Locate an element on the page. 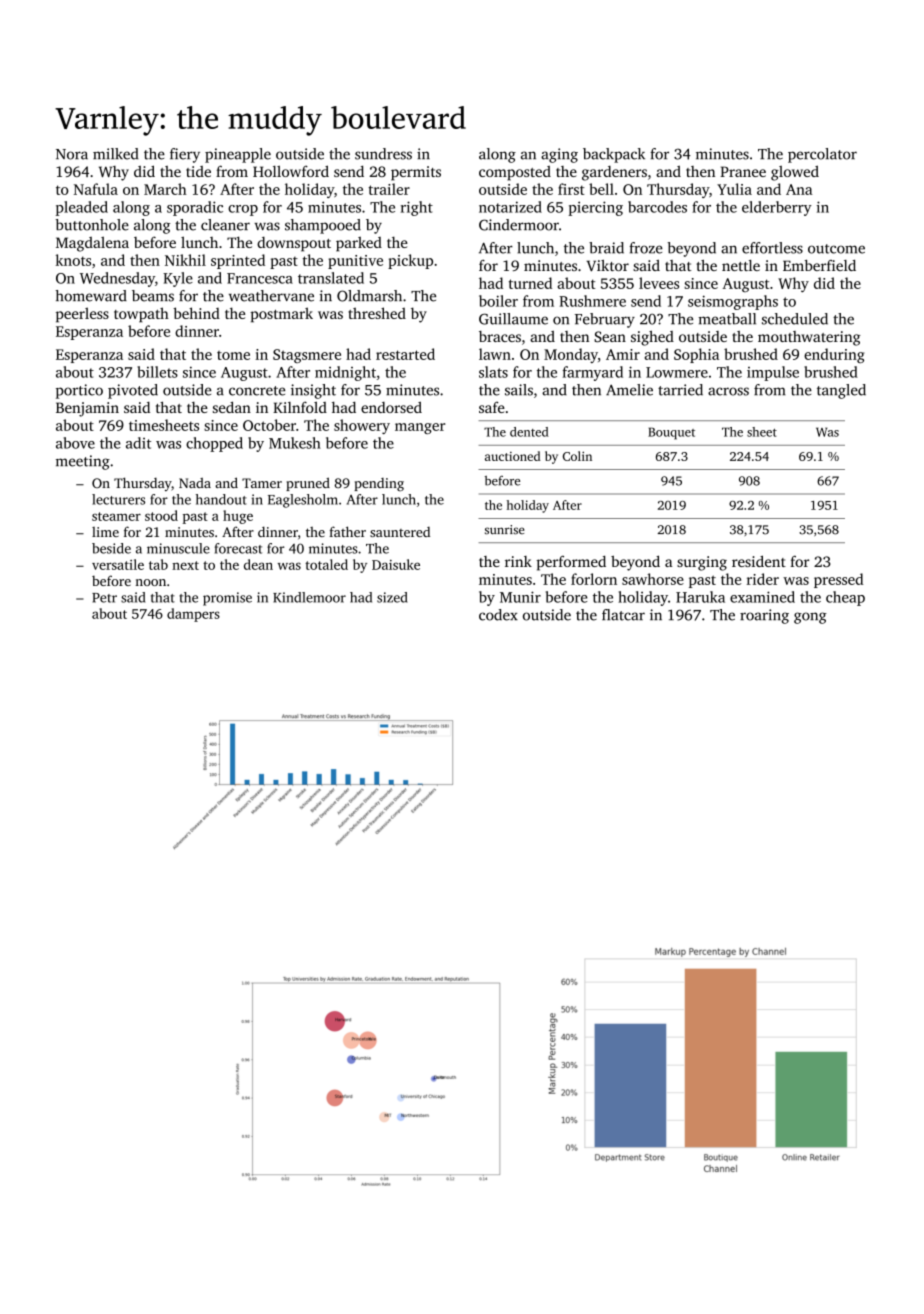 The width and height of the document is (924, 1314). Emberfield is located at coordinates (819, 265).
